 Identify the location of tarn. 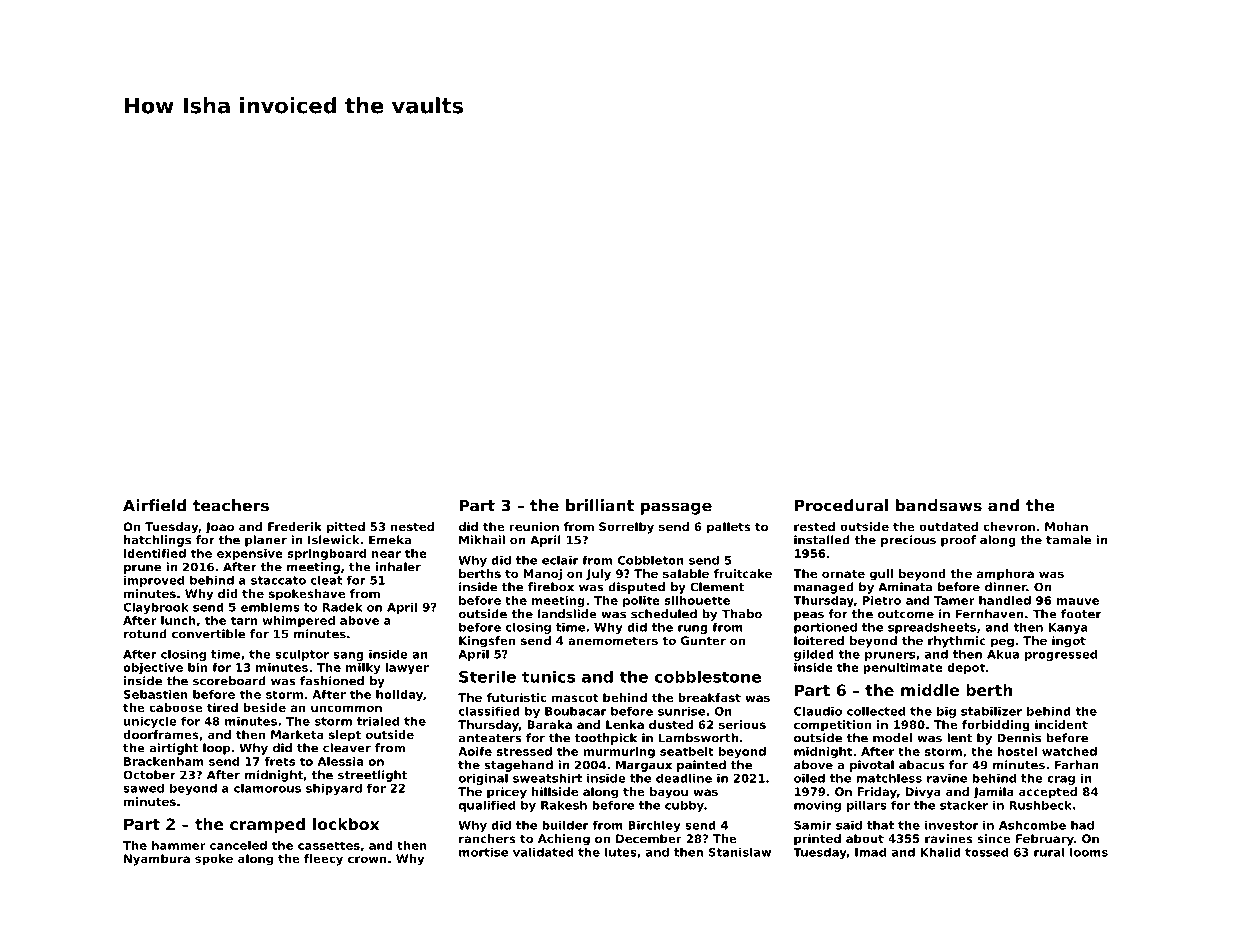
(244, 620).
